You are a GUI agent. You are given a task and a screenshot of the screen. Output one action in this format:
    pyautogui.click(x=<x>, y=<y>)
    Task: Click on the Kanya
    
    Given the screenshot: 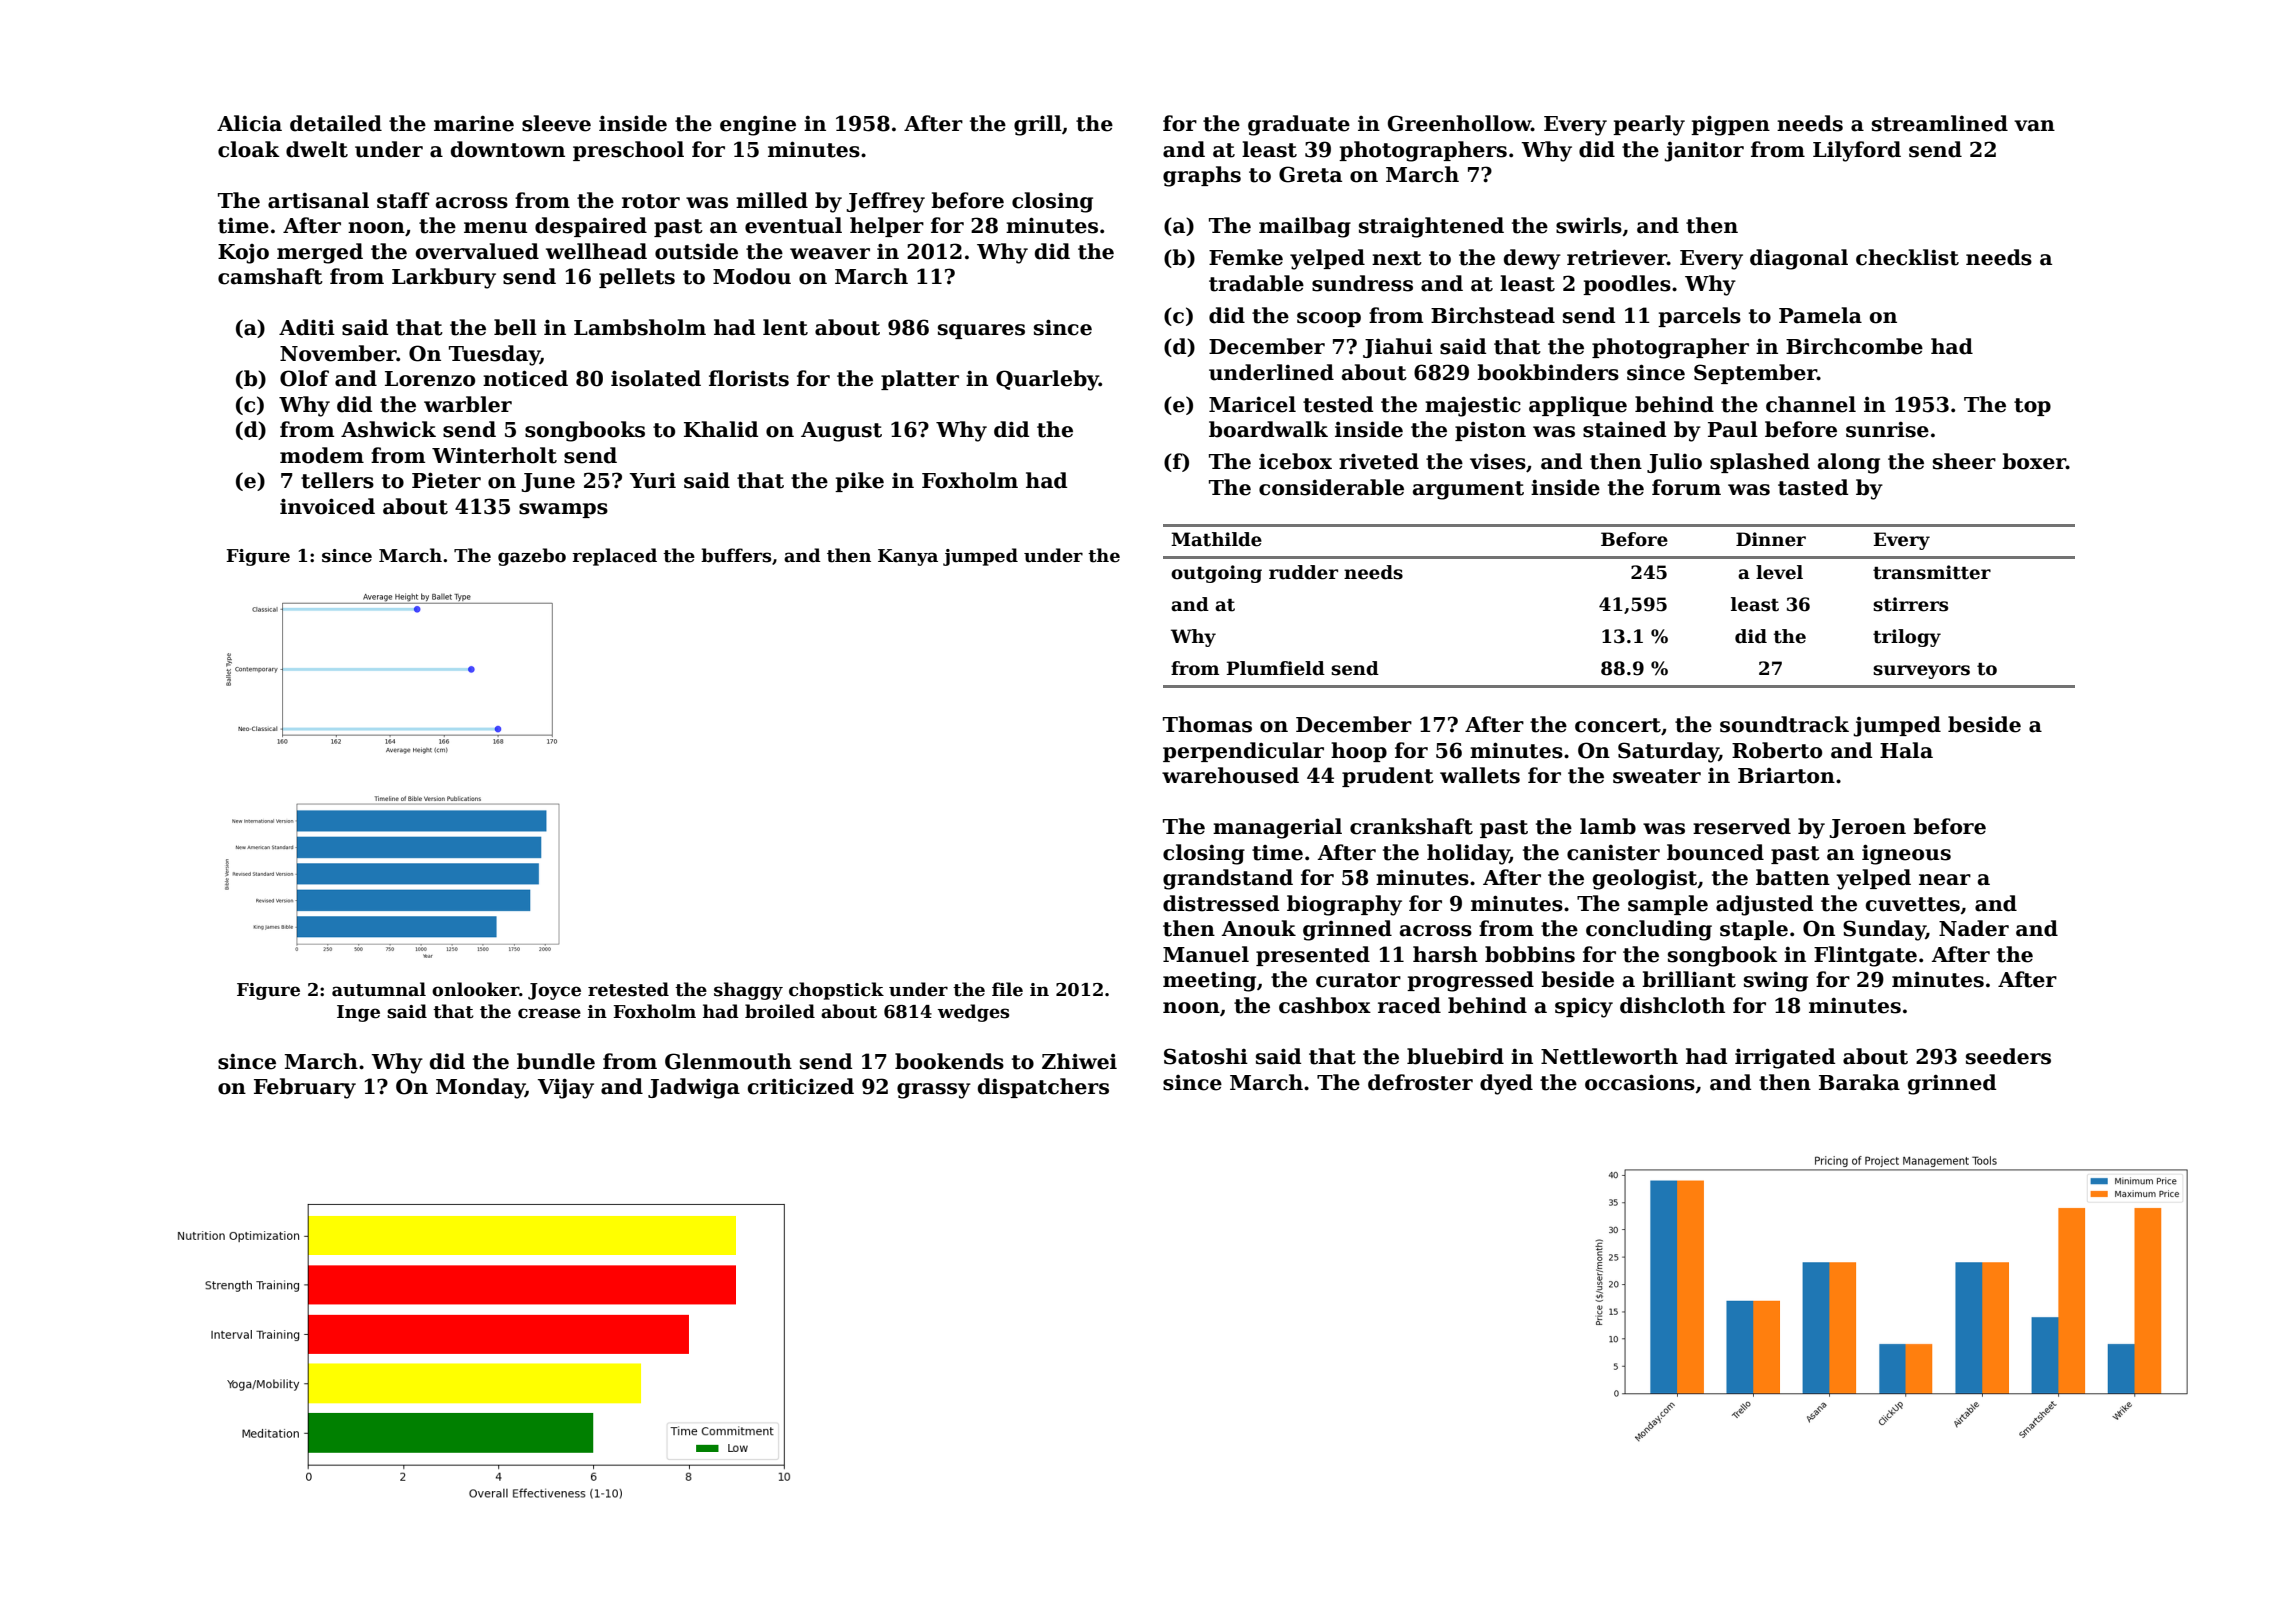 What is the action you would take?
    pyautogui.click(x=908, y=557)
